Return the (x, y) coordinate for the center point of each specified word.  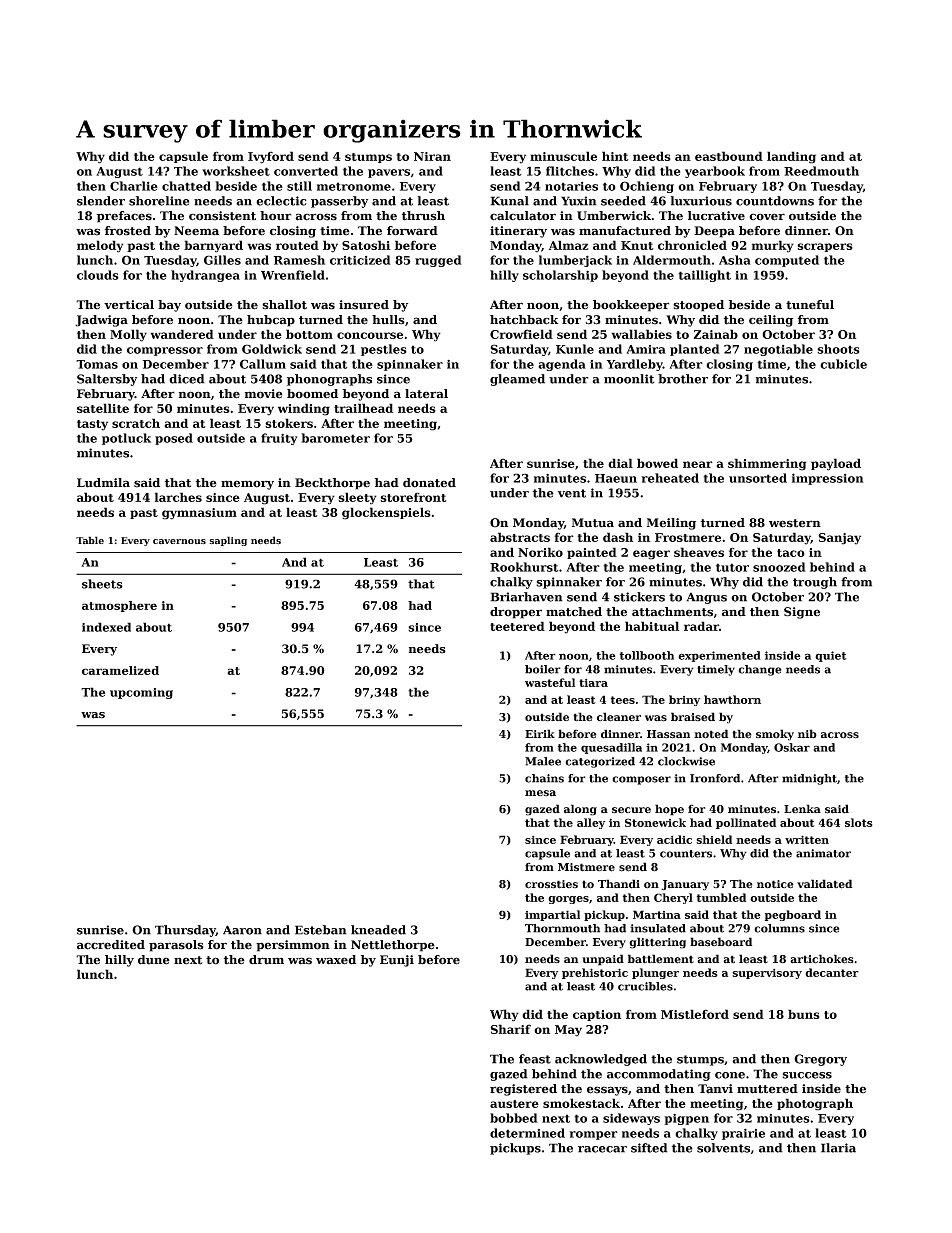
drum (266, 960)
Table (90, 540)
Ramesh (299, 260)
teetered (517, 626)
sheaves (699, 552)
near (698, 464)
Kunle (575, 349)
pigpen (686, 1119)
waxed (336, 960)
